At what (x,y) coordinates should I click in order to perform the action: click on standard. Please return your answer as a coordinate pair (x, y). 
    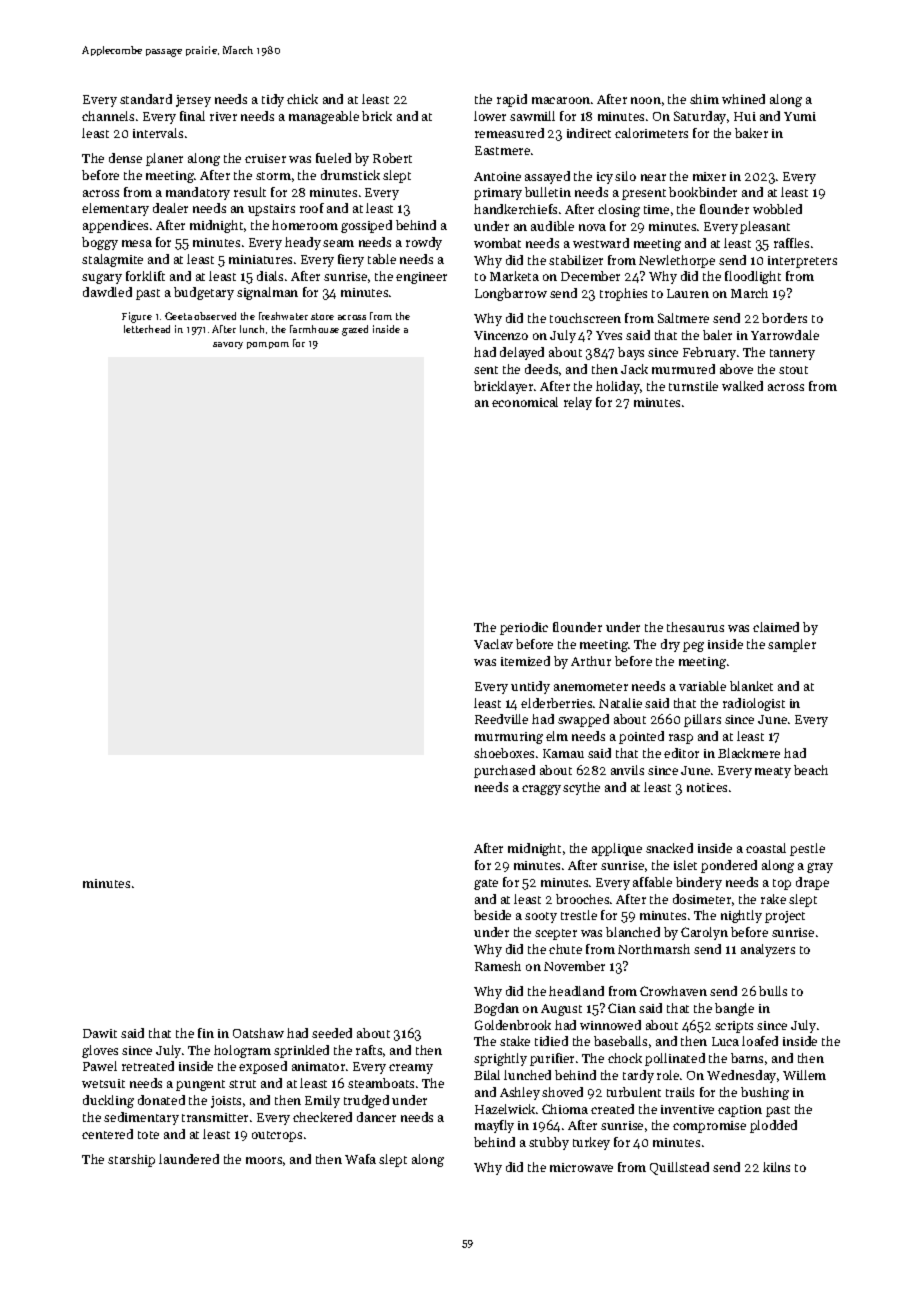
    Looking at the image, I should click on (146, 99).
